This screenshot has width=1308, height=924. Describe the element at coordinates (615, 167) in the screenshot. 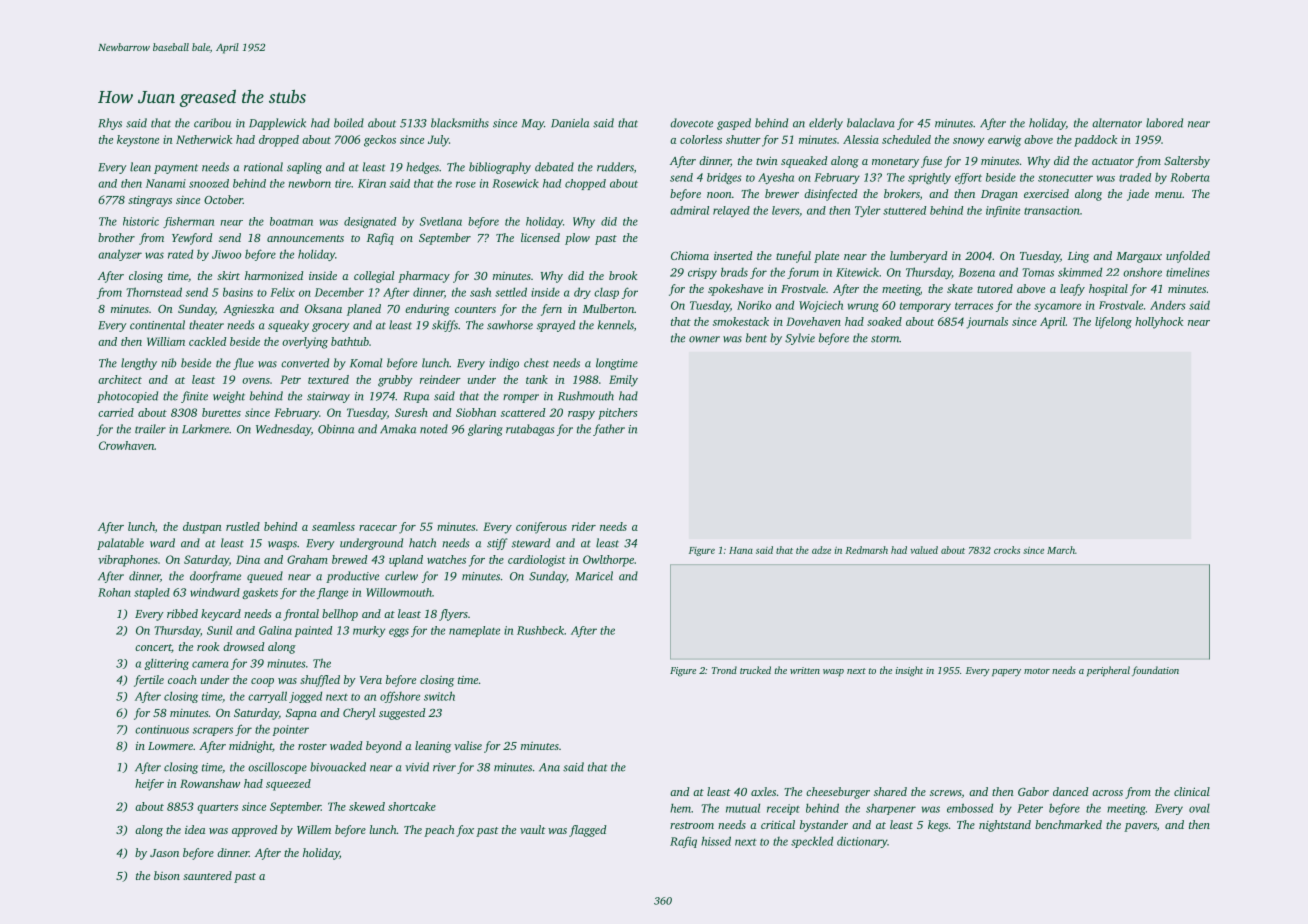

I see `rudders` at that location.
